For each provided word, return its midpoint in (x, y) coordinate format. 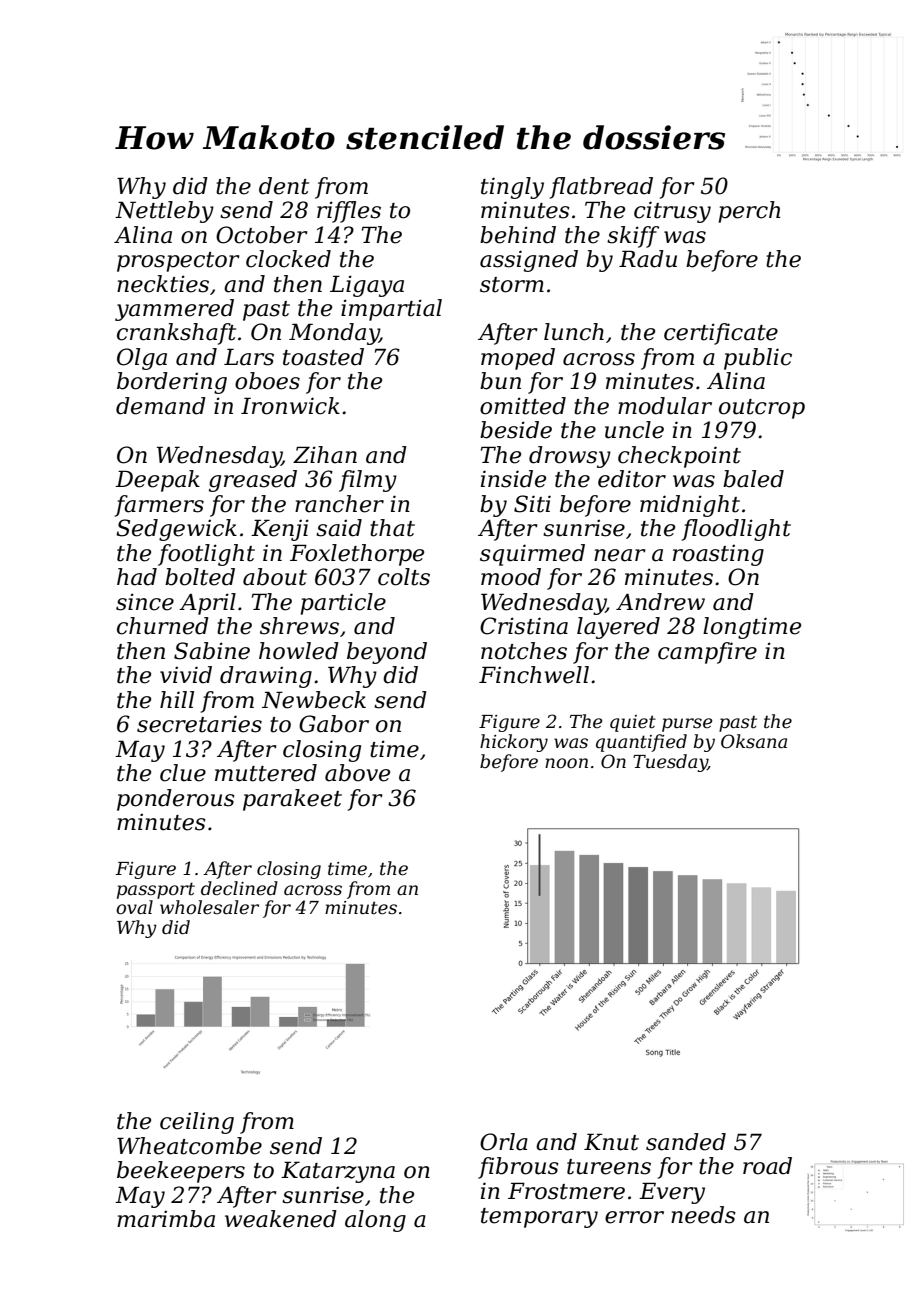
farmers (159, 506)
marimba (166, 1219)
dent (284, 186)
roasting (718, 555)
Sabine (212, 651)
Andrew (660, 602)
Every (672, 1193)
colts (404, 577)
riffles (349, 212)
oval (134, 907)
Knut (611, 1142)
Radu (648, 259)
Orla (504, 1142)
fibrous (518, 1168)
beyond (387, 653)
